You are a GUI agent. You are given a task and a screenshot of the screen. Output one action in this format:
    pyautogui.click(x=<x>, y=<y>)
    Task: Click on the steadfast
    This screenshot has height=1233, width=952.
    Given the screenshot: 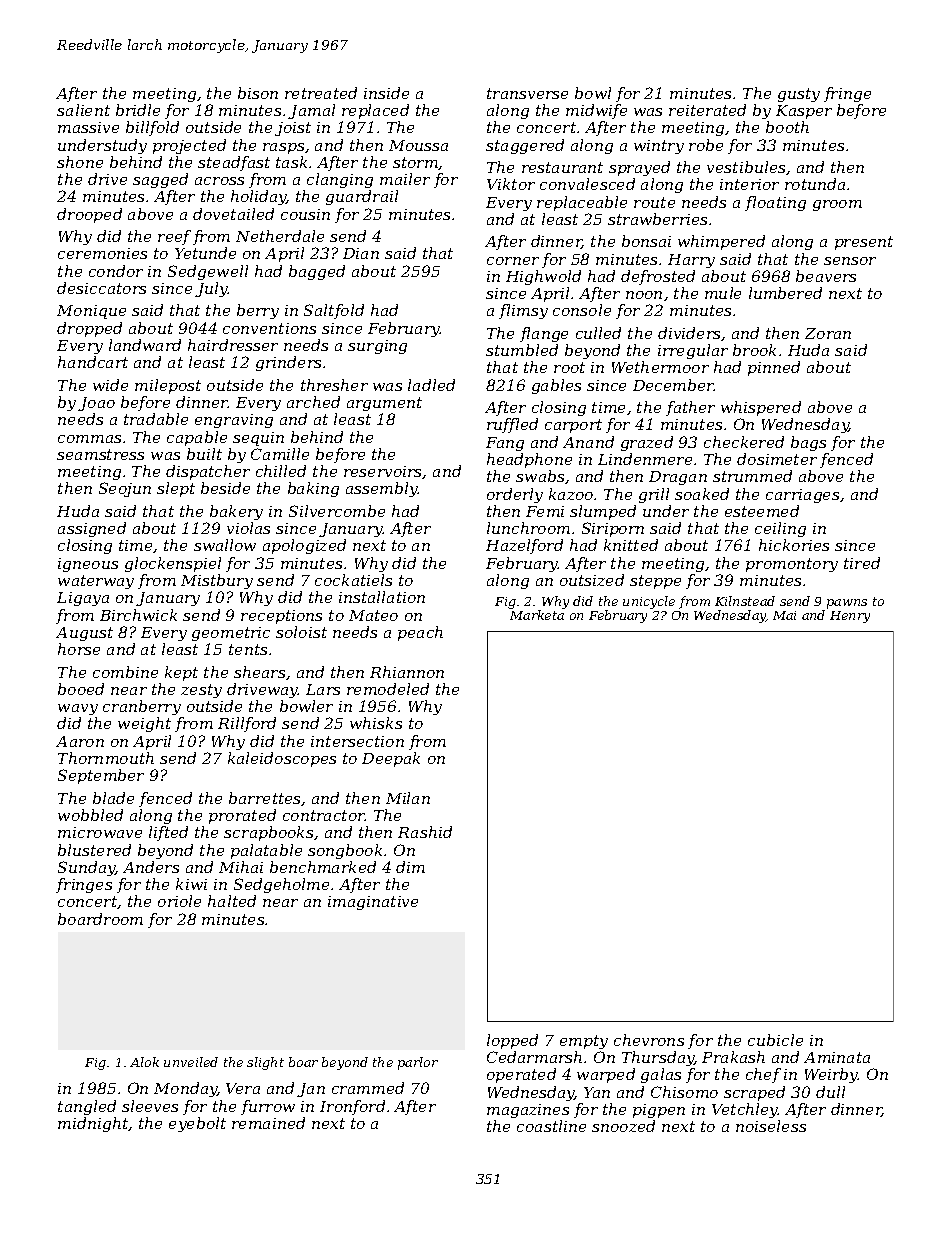 What is the action you would take?
    pyautogui.click(x=234, y=163)
